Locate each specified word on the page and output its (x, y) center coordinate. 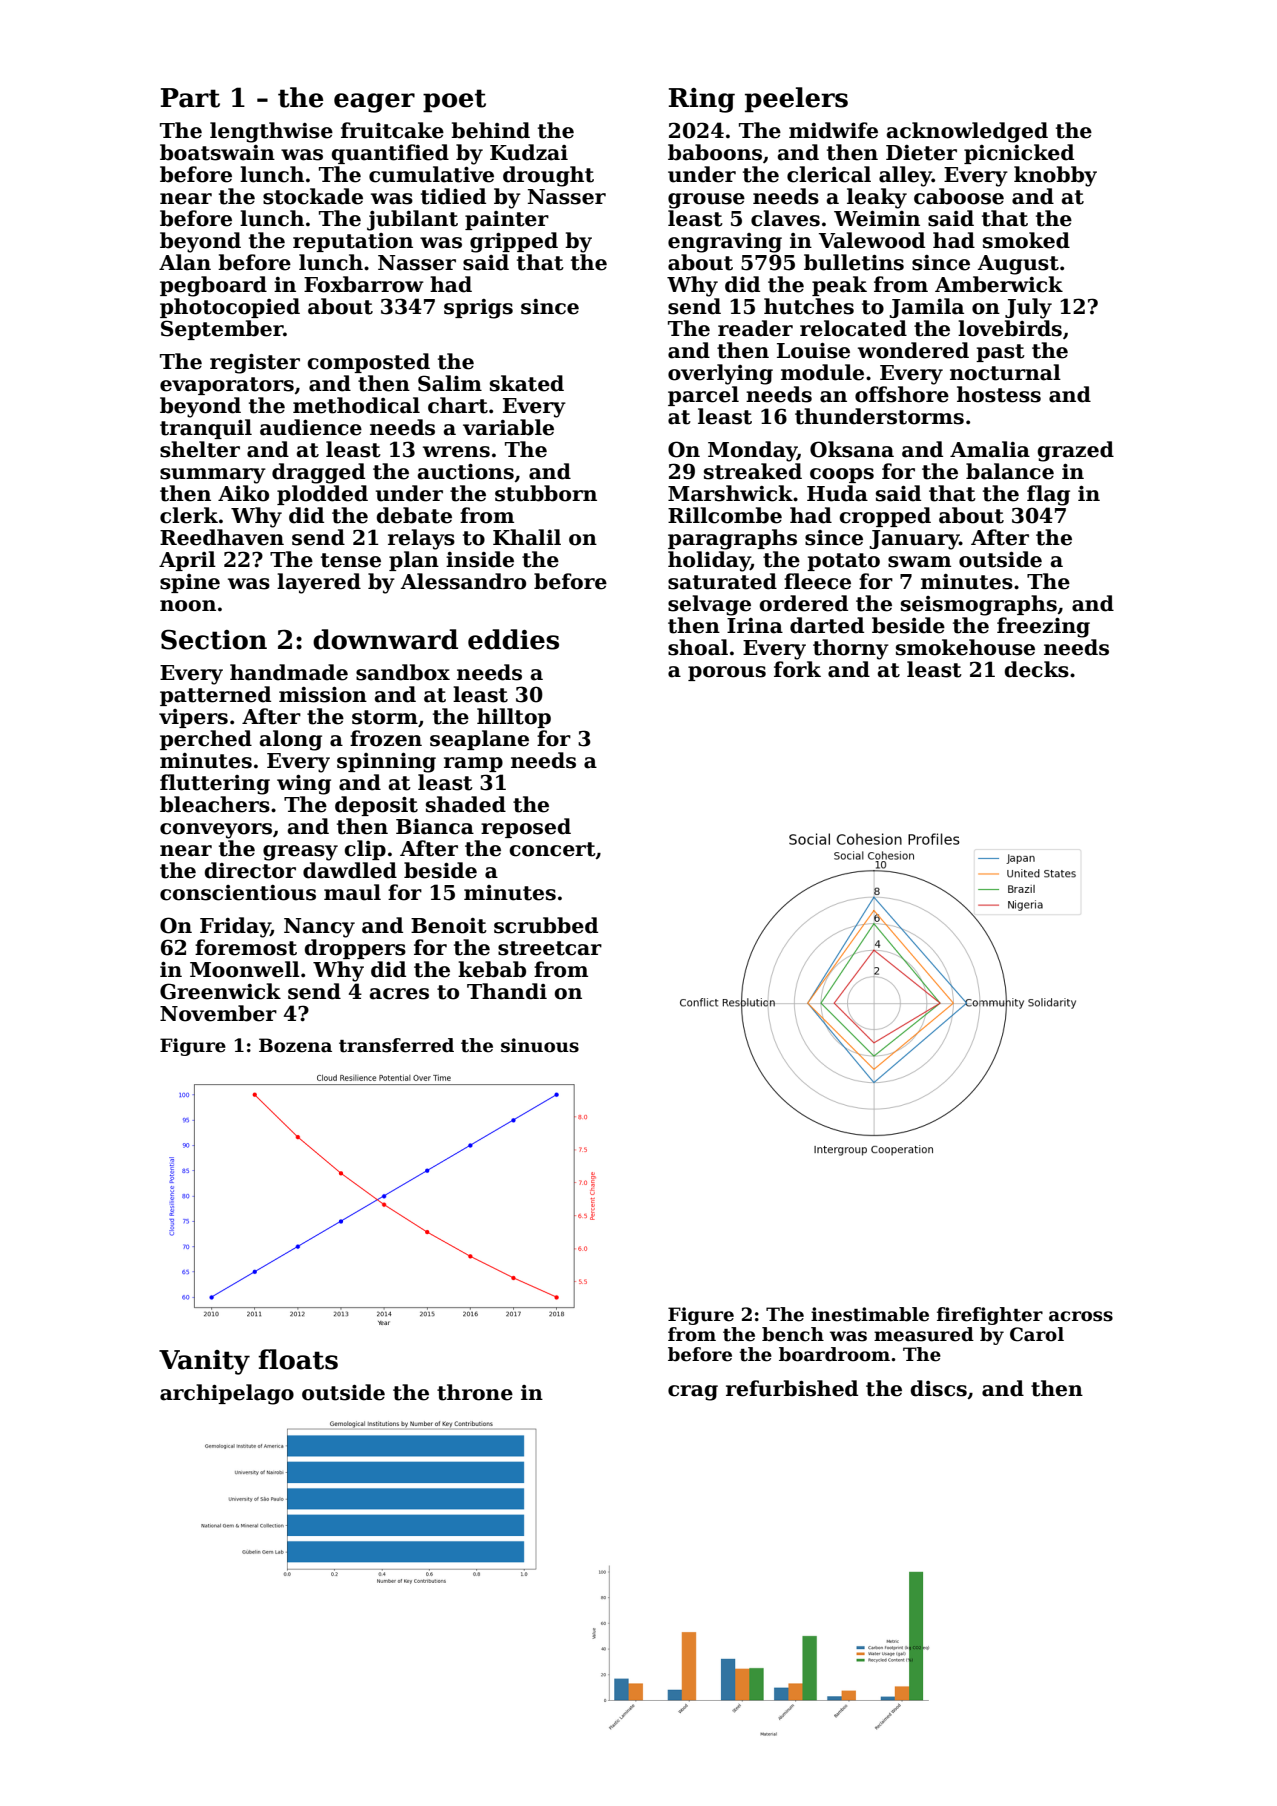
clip (365, 850)
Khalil (527, 537)
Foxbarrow (364, 284)
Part (190, 98)
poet (454, 101)
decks (1036, 669)
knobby (1055, 176)
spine (190, 583)
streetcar (550, 948)
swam (919, 562)
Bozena (295, 1045)
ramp (473, 764)
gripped (514, 242)
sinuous (540, 1045)
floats (298, 1359)
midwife (833, 130)
